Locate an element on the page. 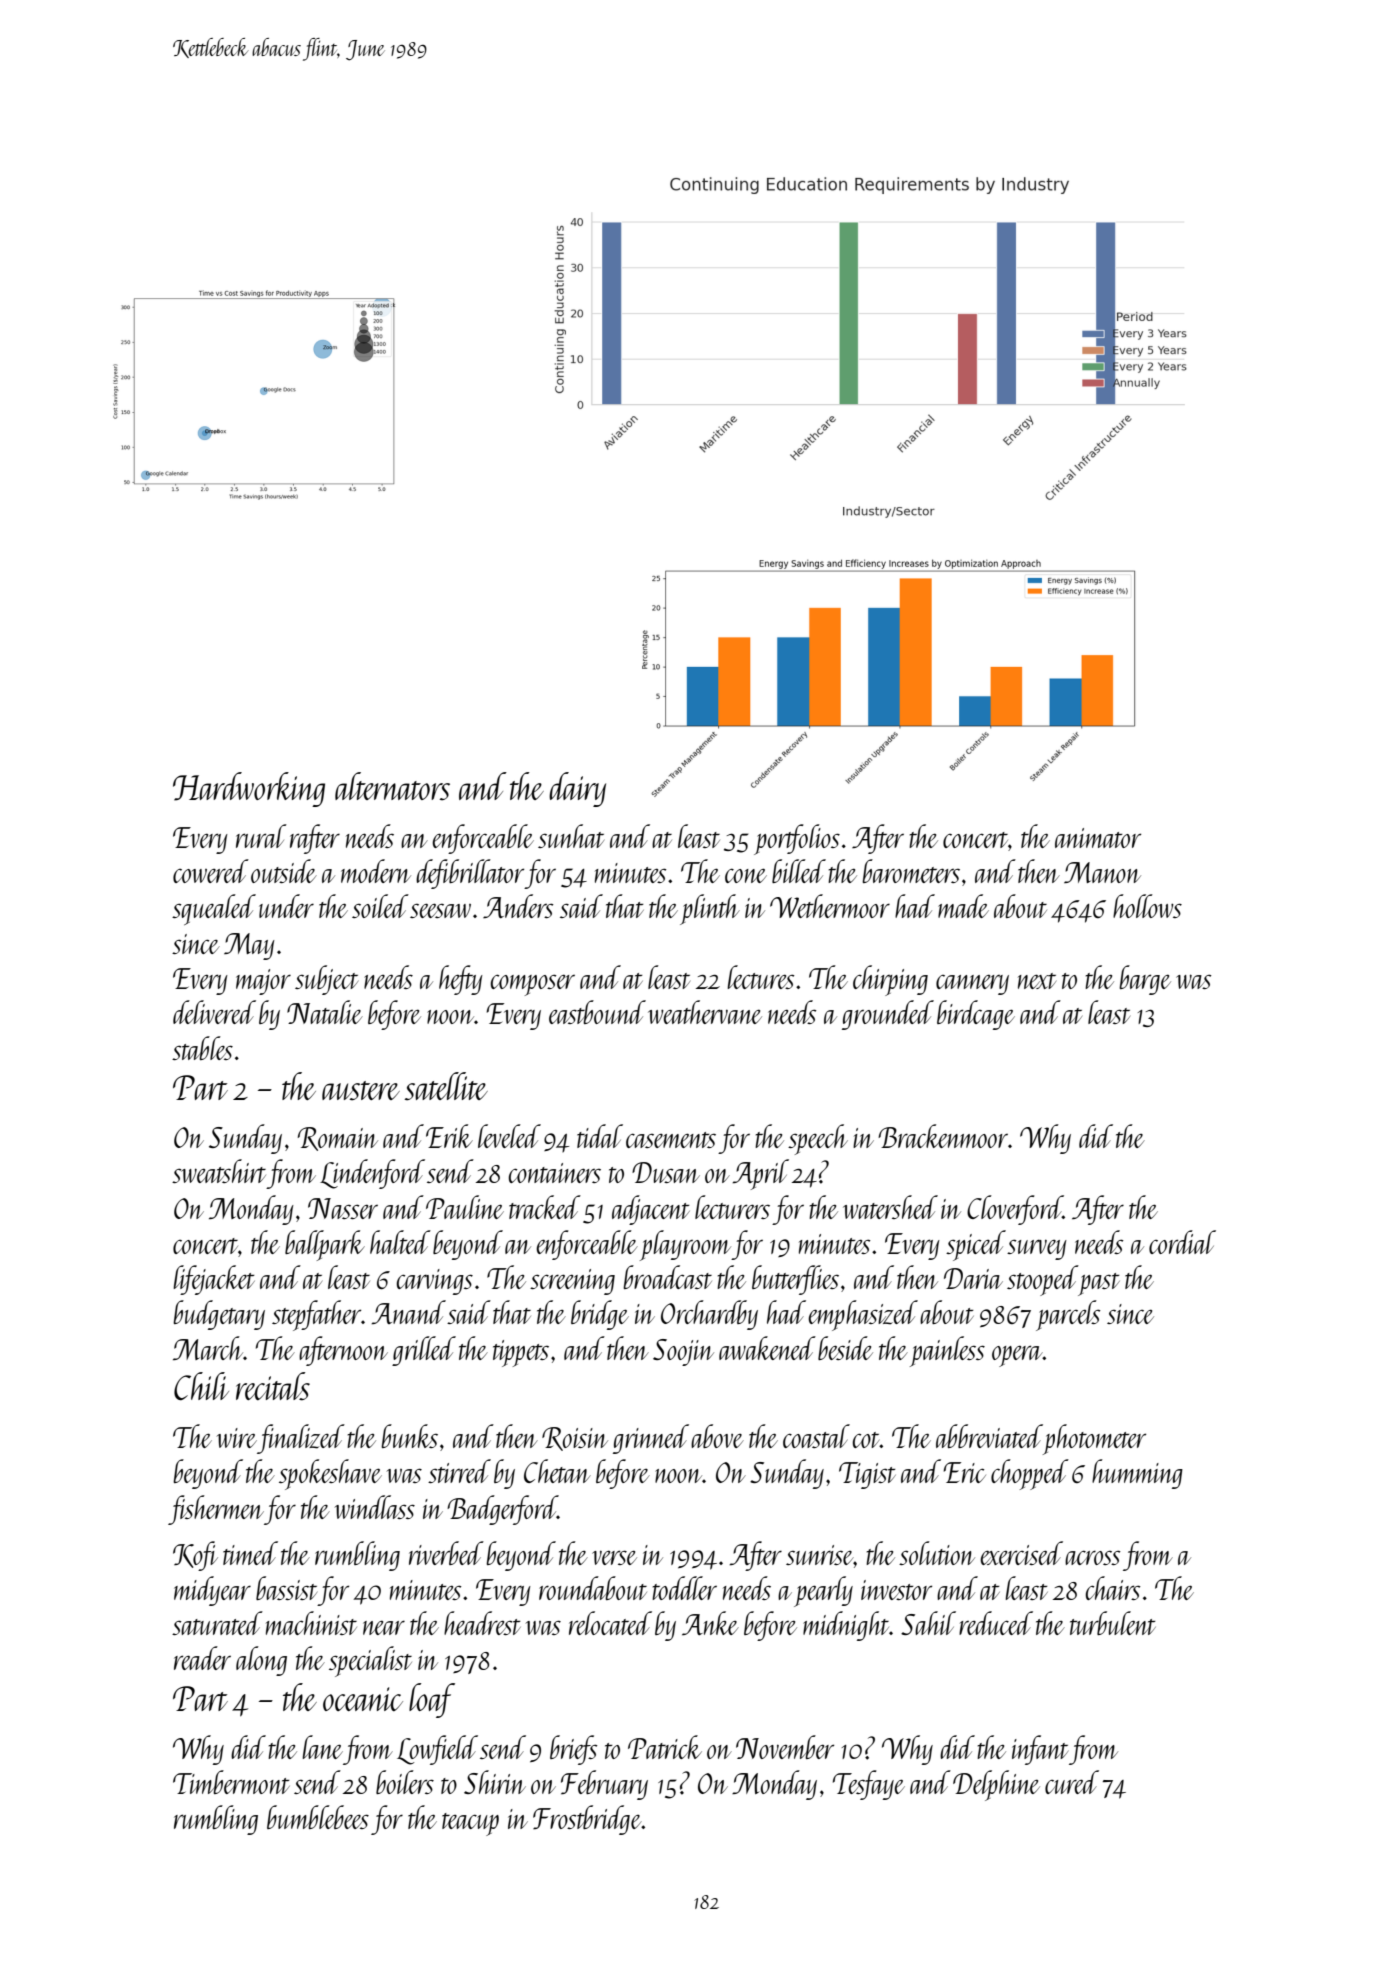 Image resolution: width=1386 pixels, height=1969 pixels. recitals is located at coordinates (273, 1386).
